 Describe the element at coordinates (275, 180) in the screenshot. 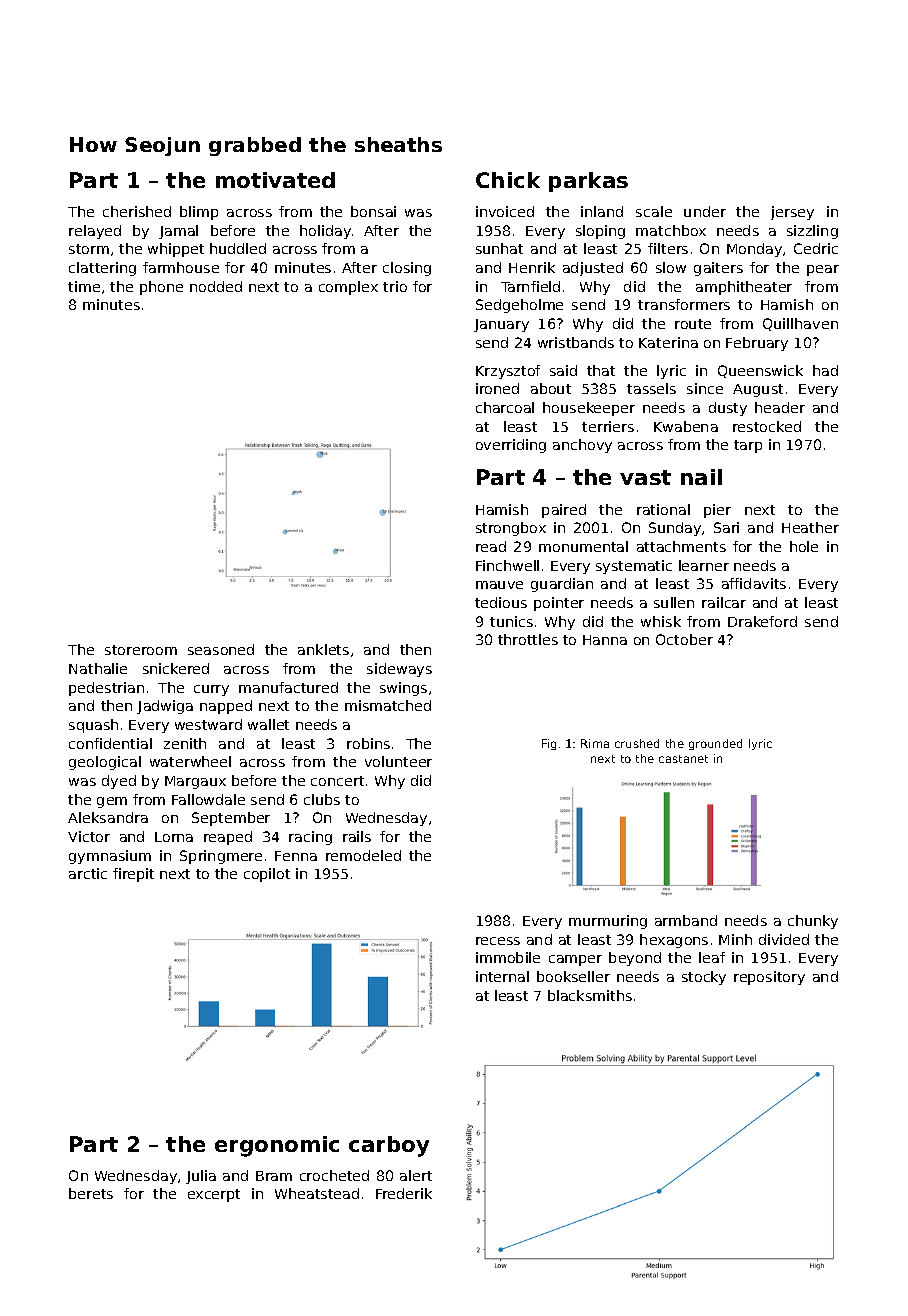

I see `motivated` at that location.
